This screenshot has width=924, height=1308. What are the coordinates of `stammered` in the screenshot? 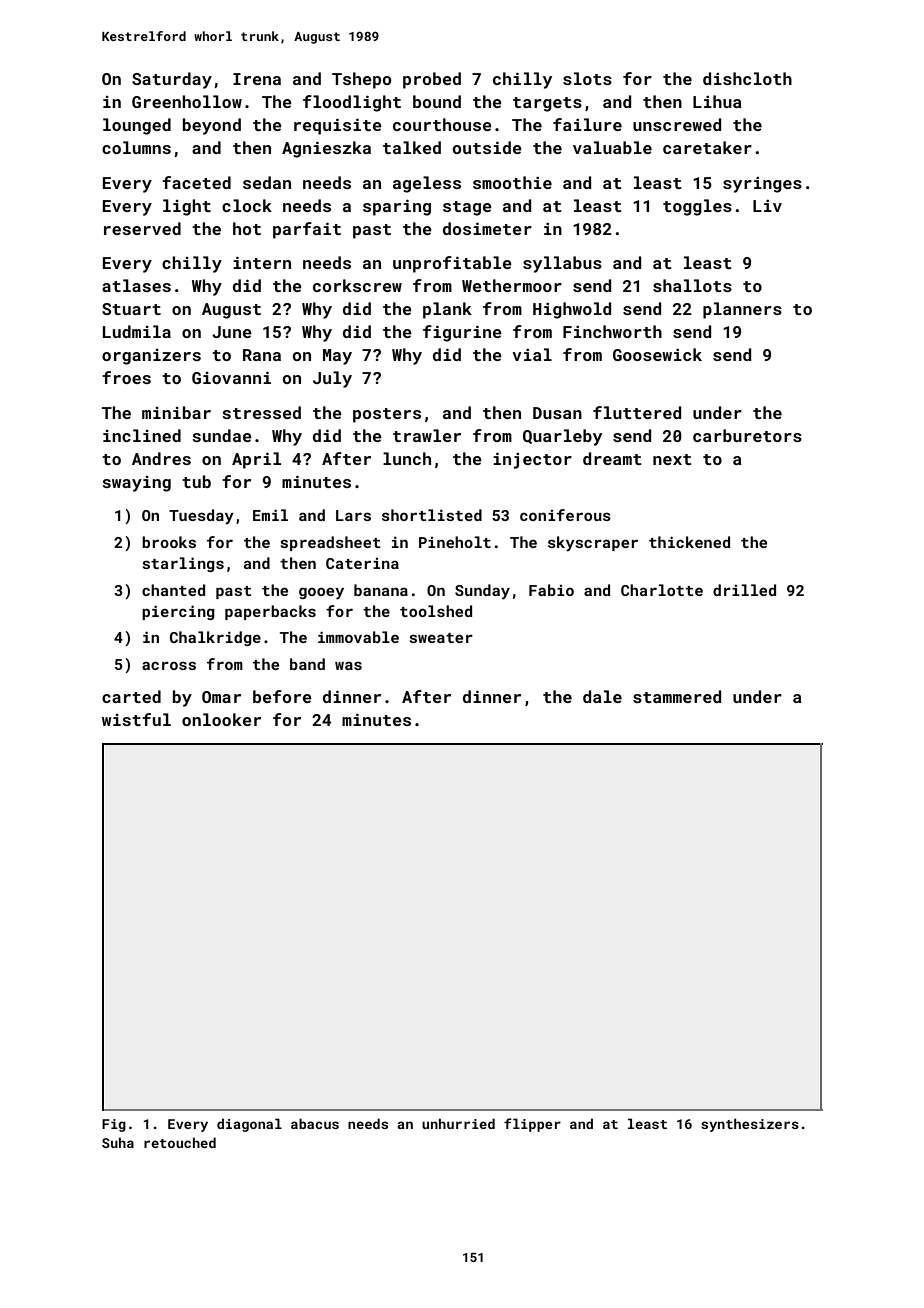 It's located at (677, 696).
